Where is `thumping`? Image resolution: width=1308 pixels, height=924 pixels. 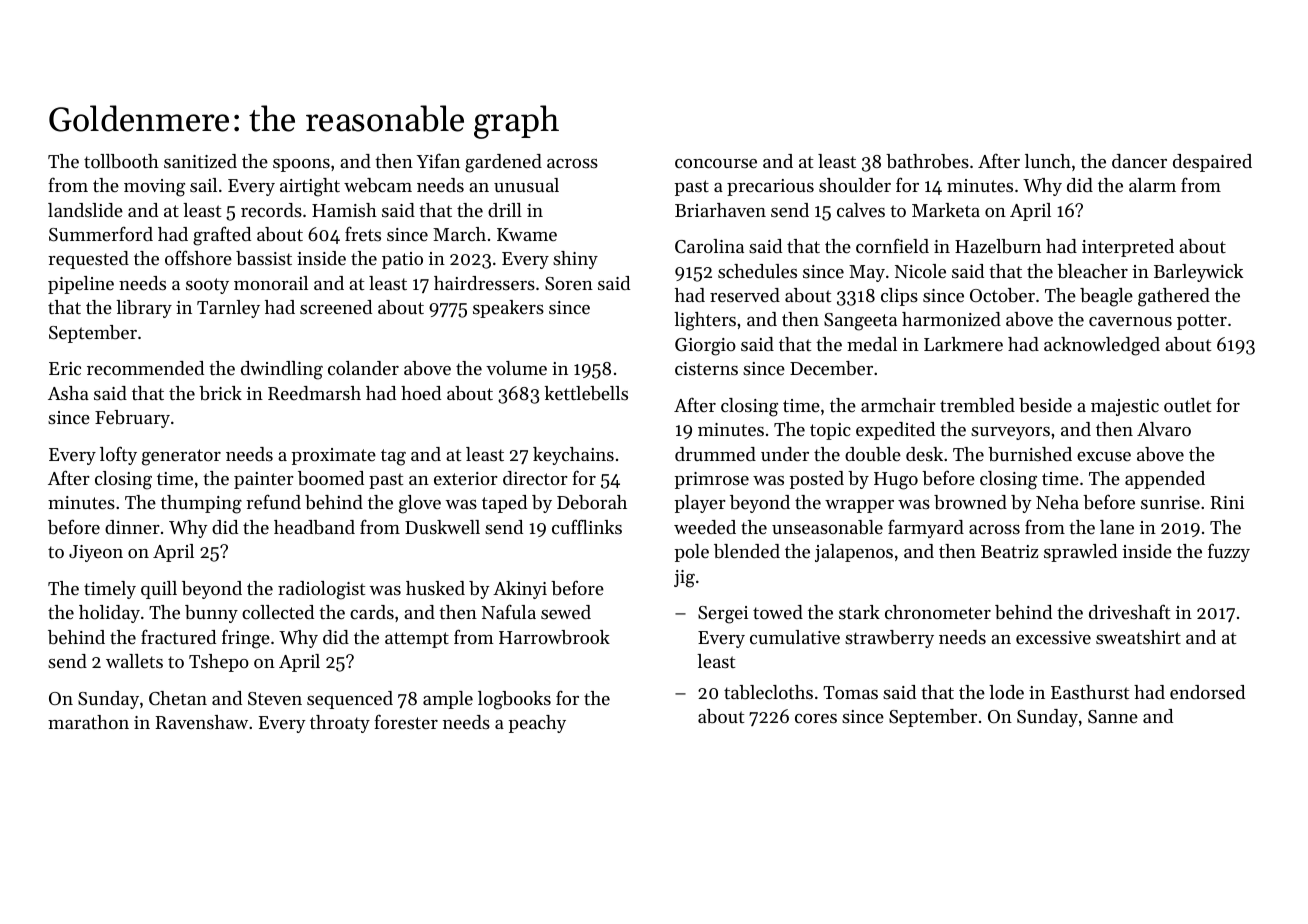 thumping is located at coordinates (201, 504).
